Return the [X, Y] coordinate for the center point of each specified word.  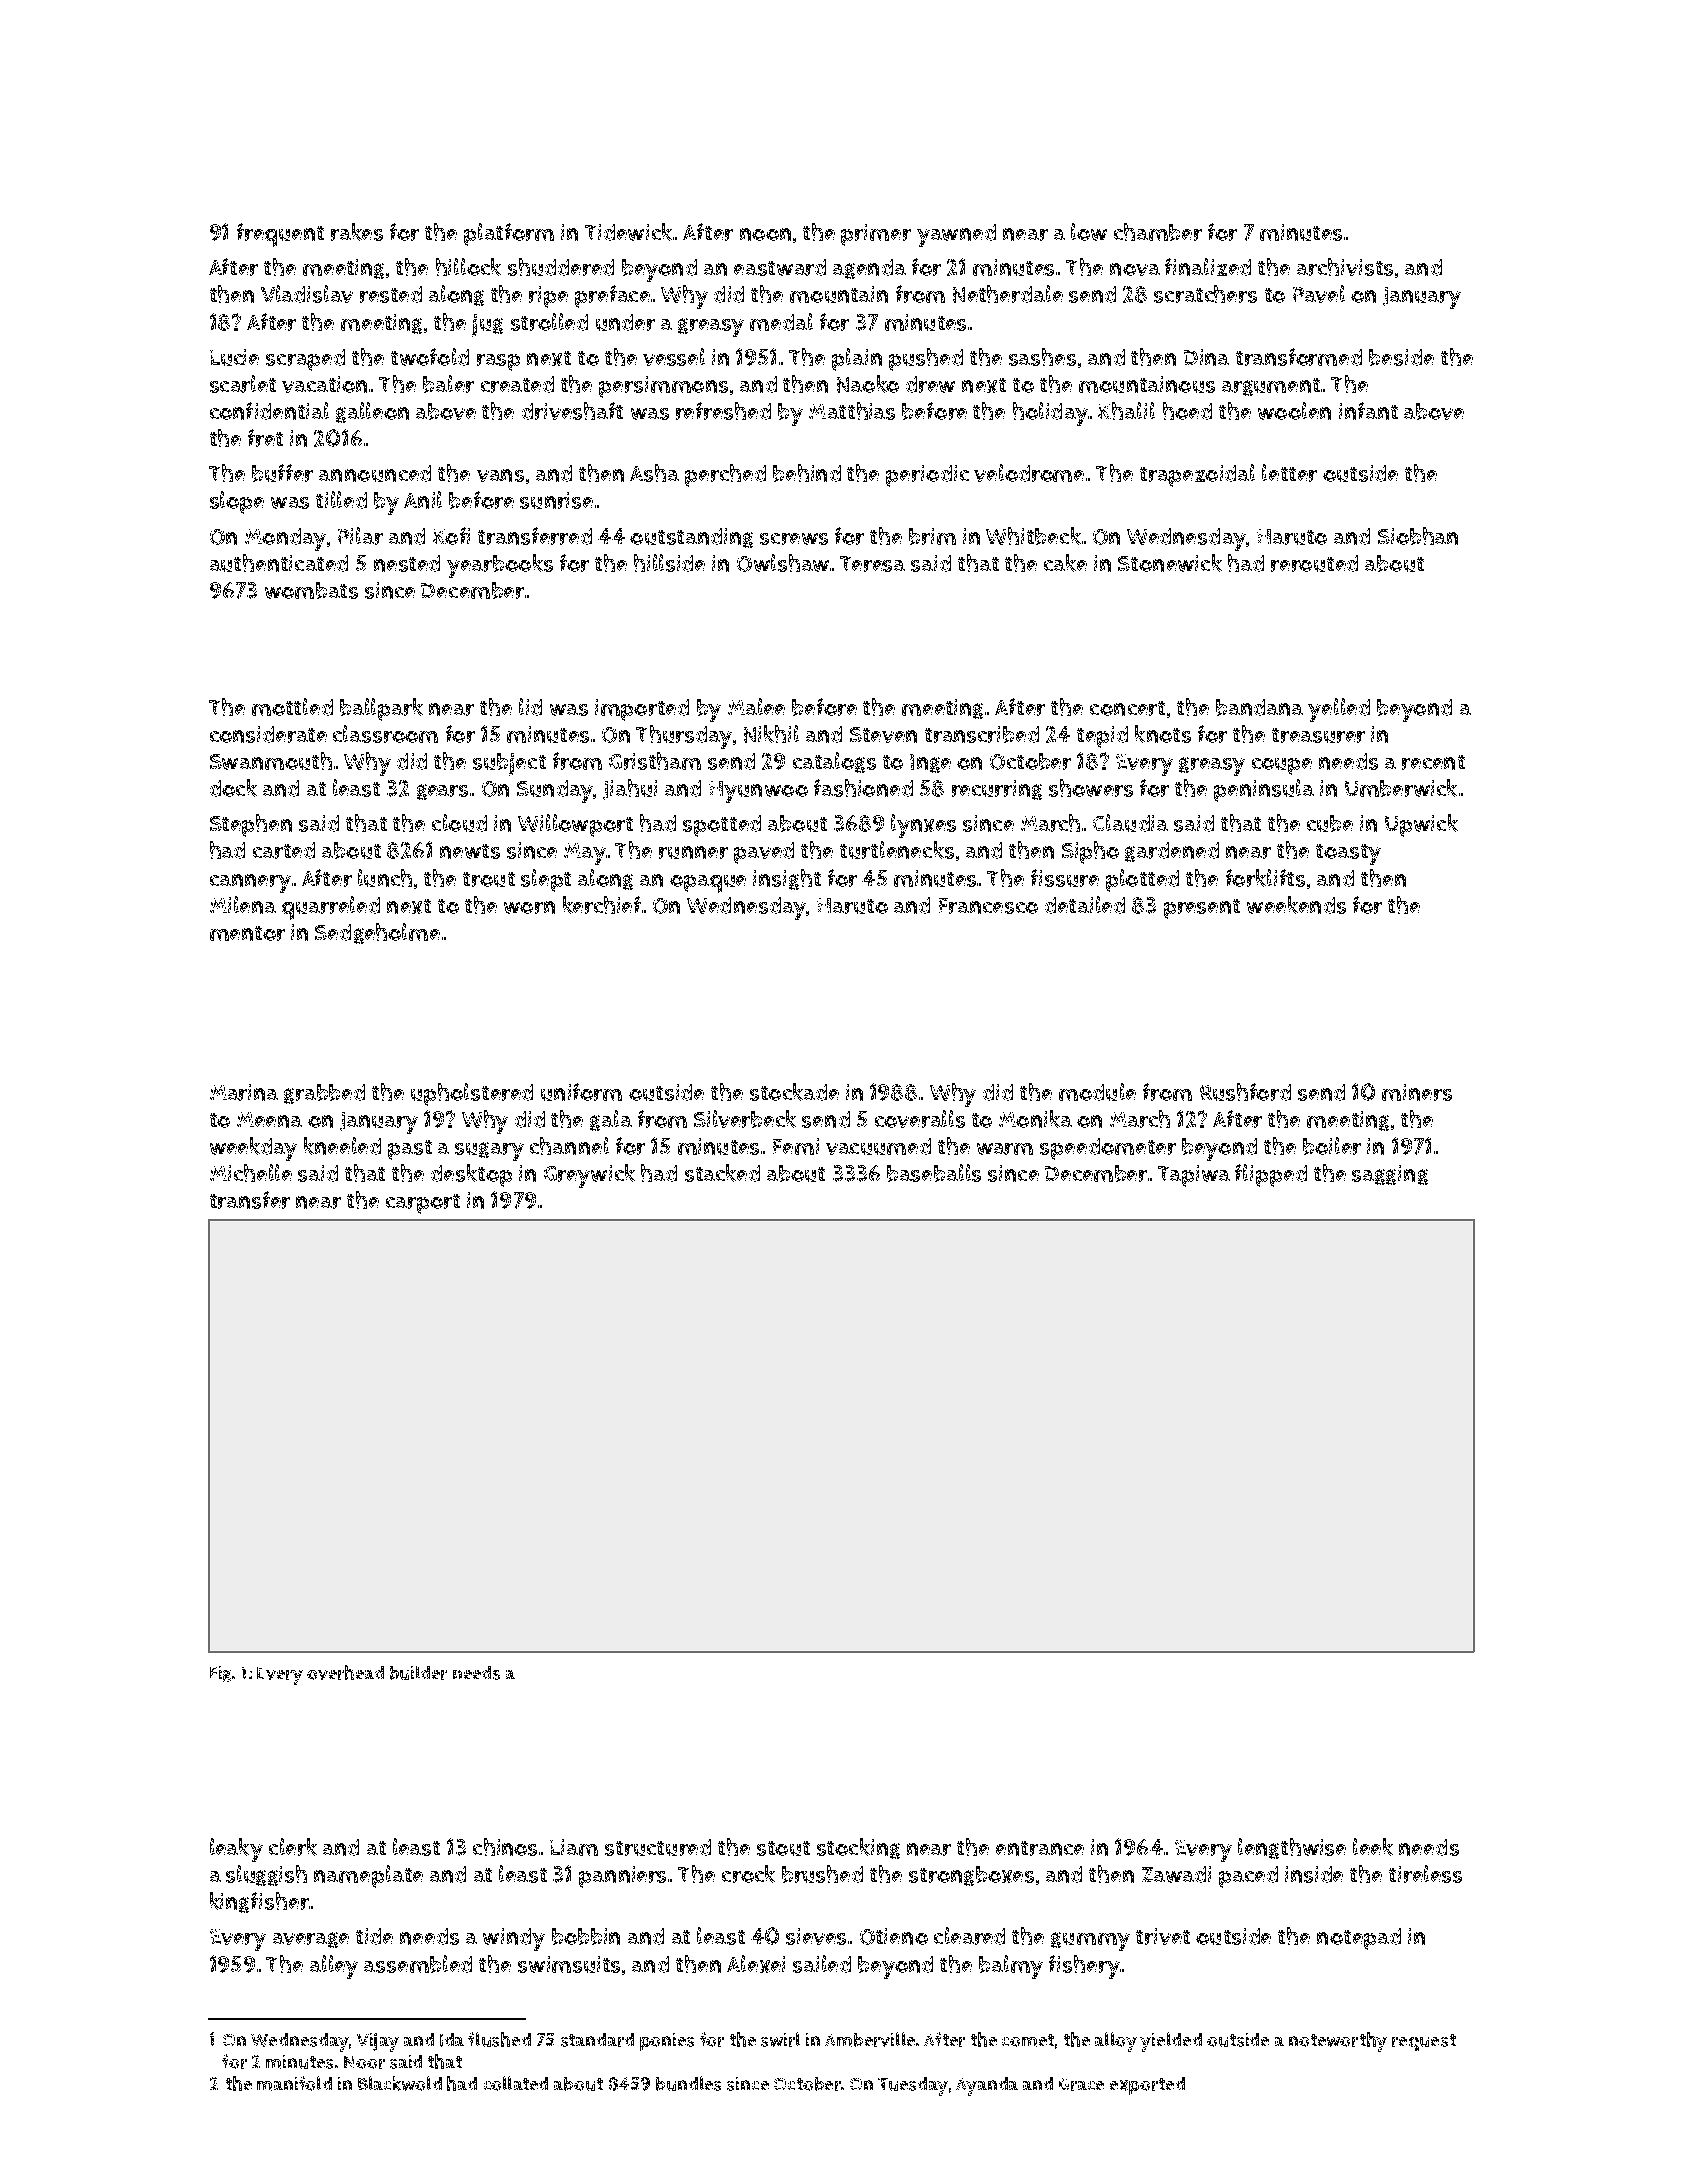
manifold [294, 2083]
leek [1373, 1847]
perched [725, 475]
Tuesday [913, 2086]
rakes [357, 232]
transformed [1299, 357]
